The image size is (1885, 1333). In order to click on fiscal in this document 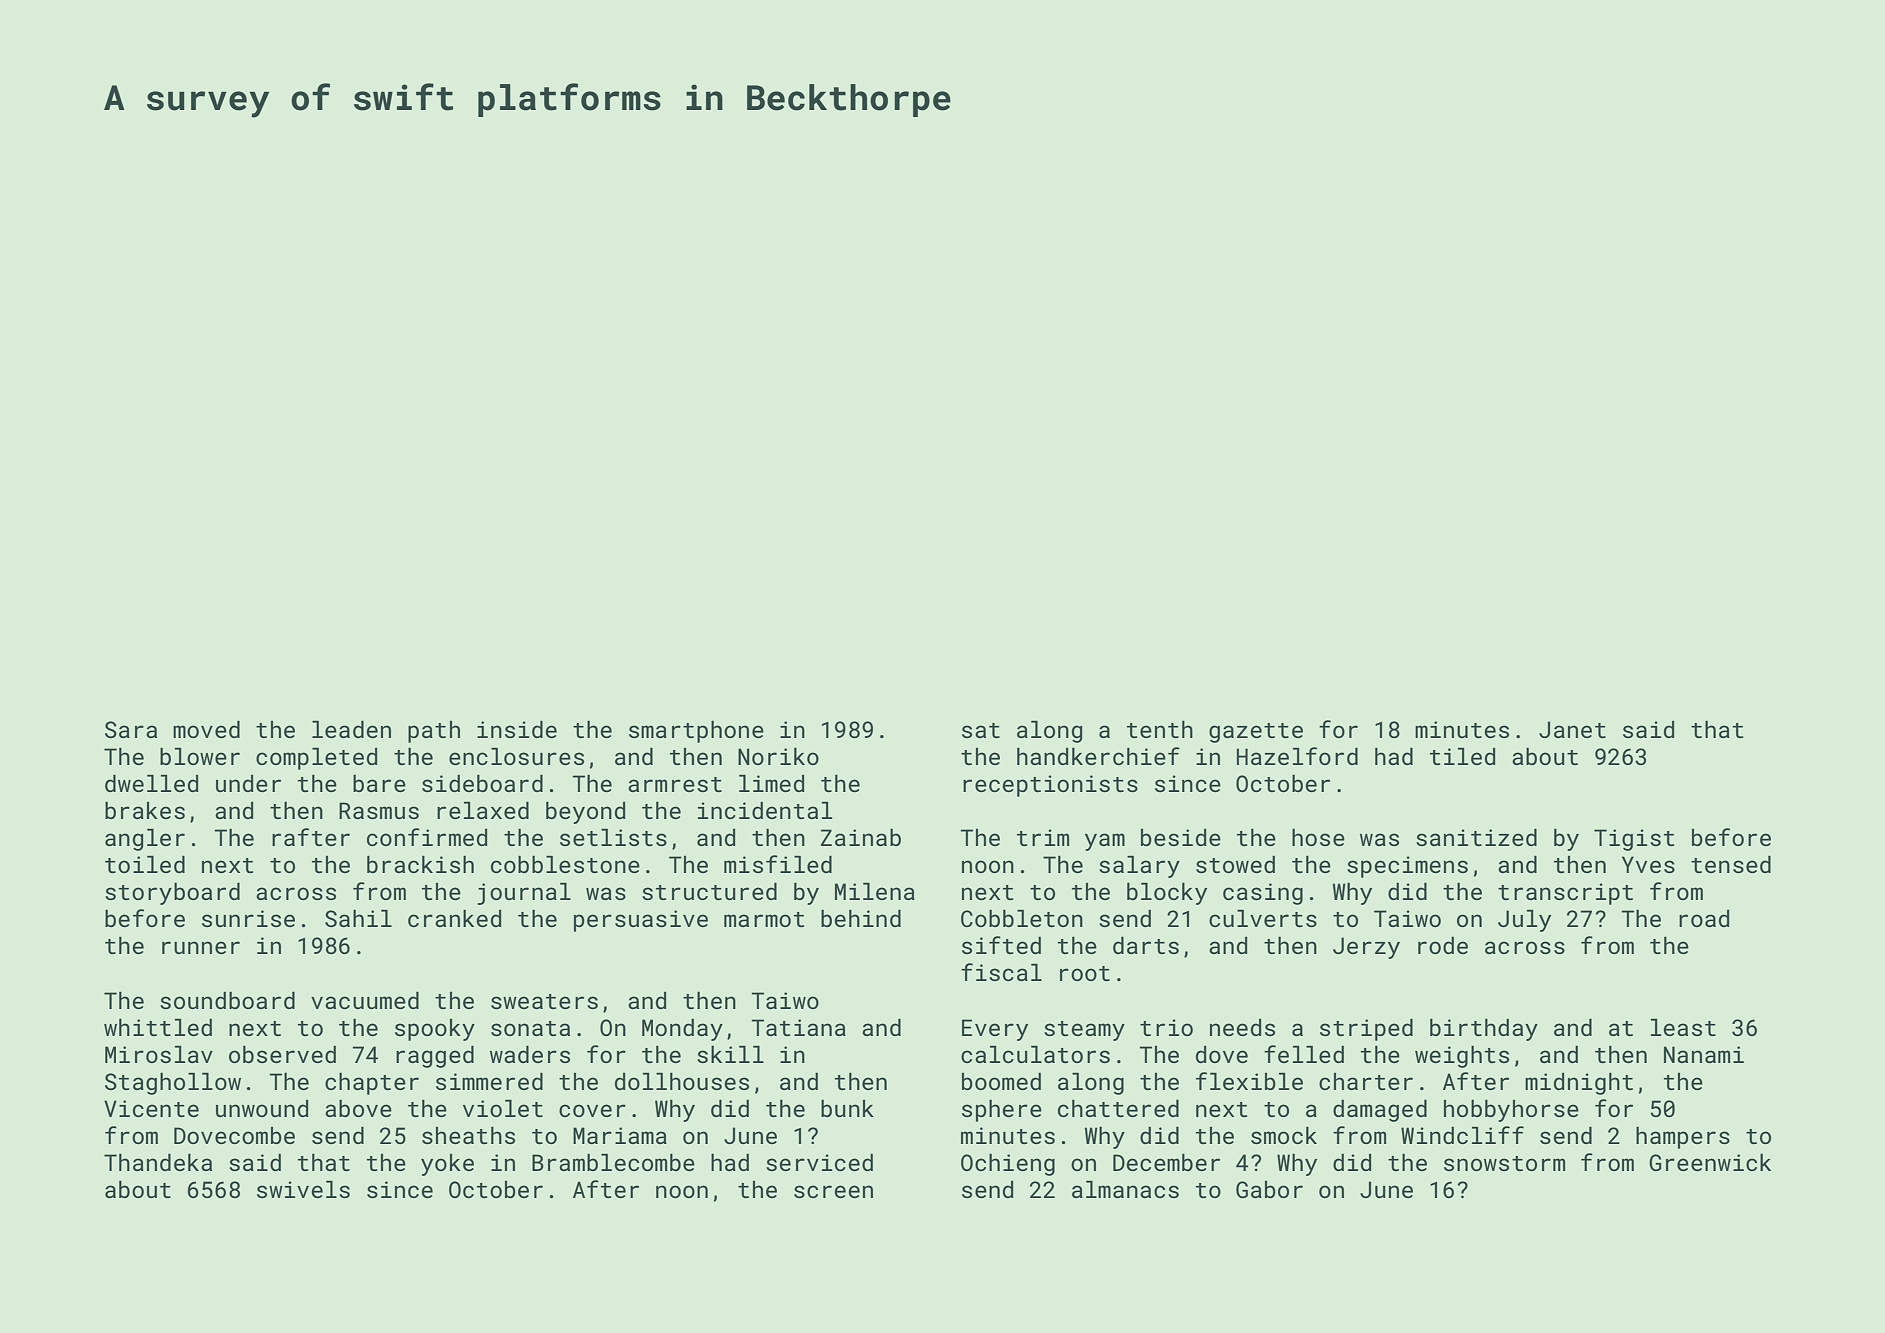, I will do `click(1001, 972)`.
